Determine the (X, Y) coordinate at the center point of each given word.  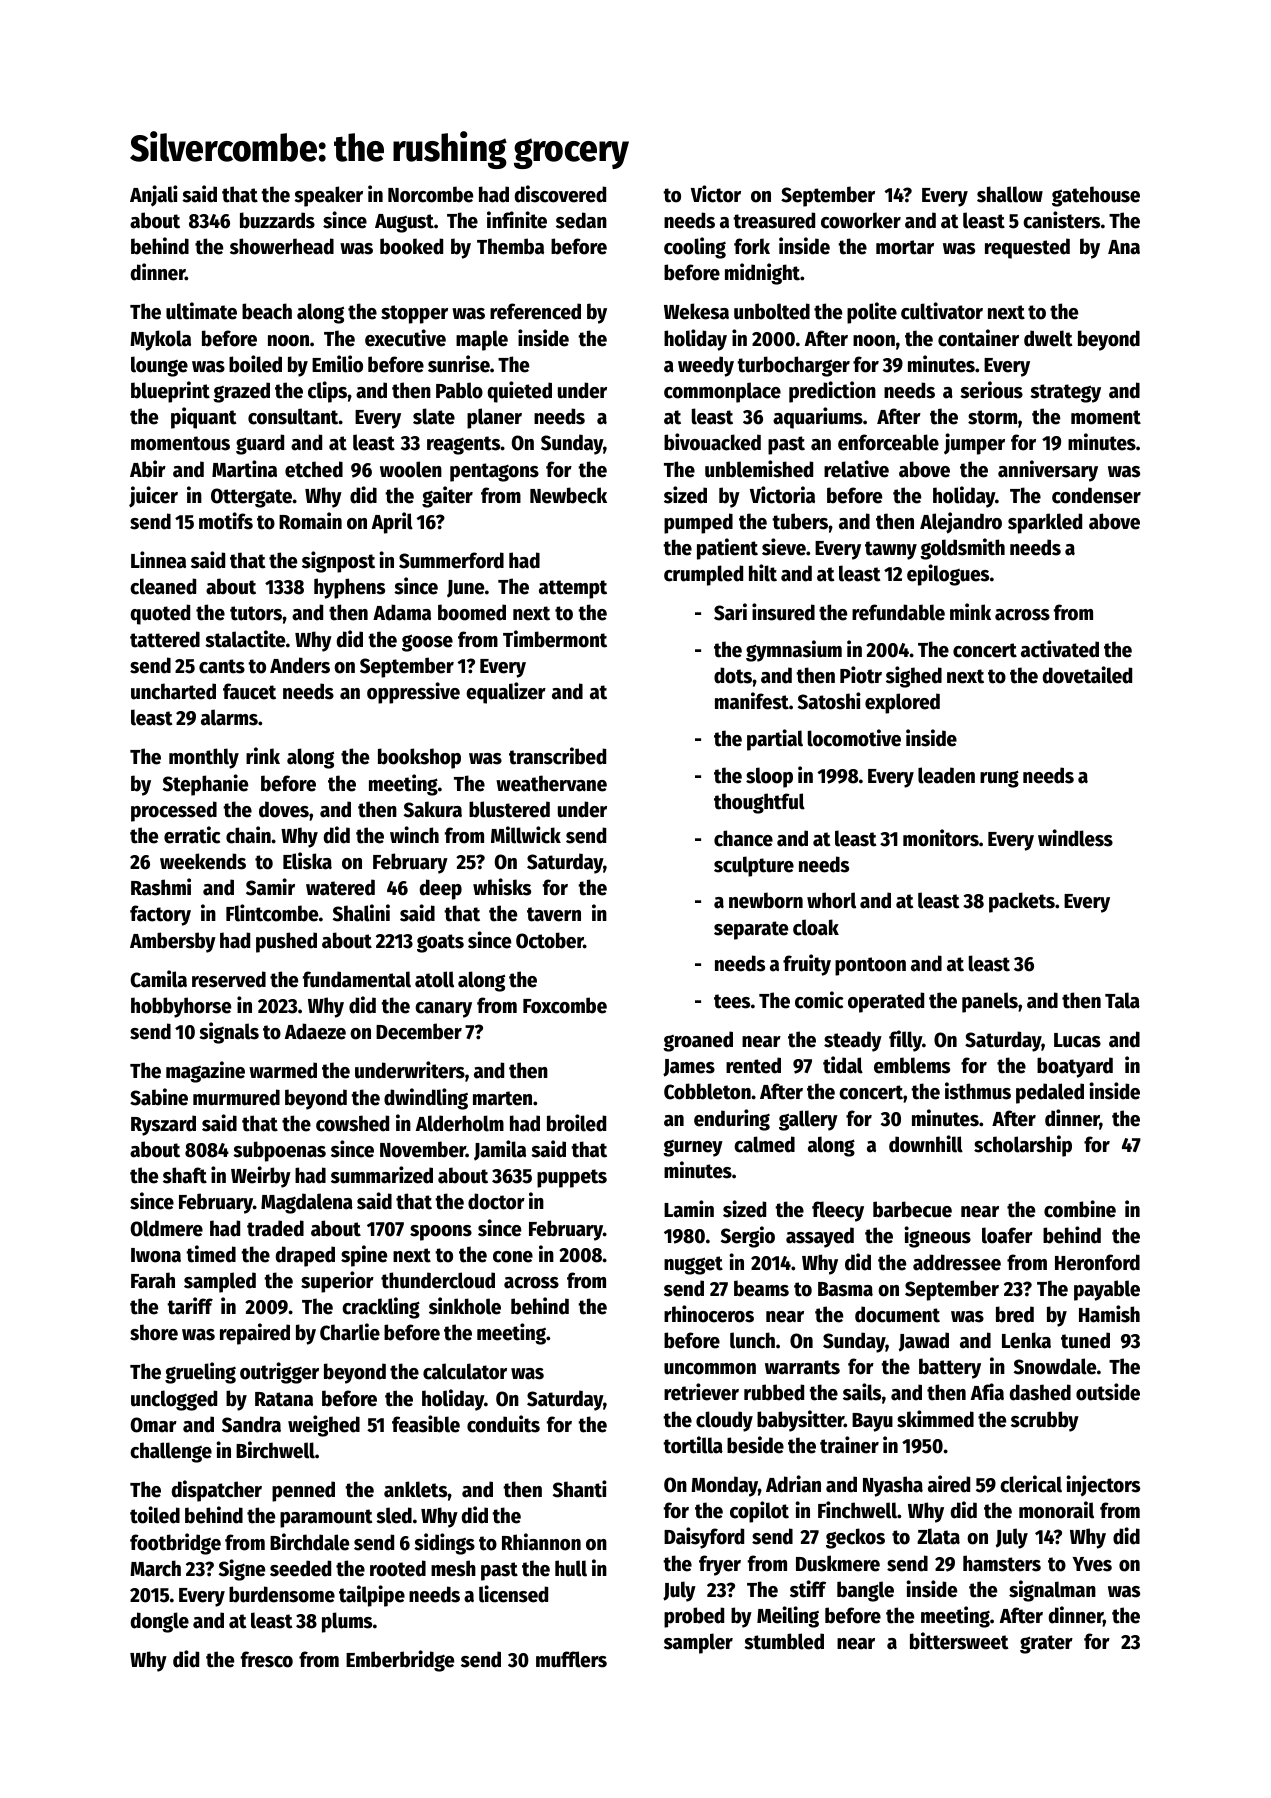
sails (862, 1392)
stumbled (784, 1641)
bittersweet (959, 1641)
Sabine (159, 1097)
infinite (517, 220)
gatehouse (1096, 196)
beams (761, 1288)
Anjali (154, 196)
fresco (267, 1659)
